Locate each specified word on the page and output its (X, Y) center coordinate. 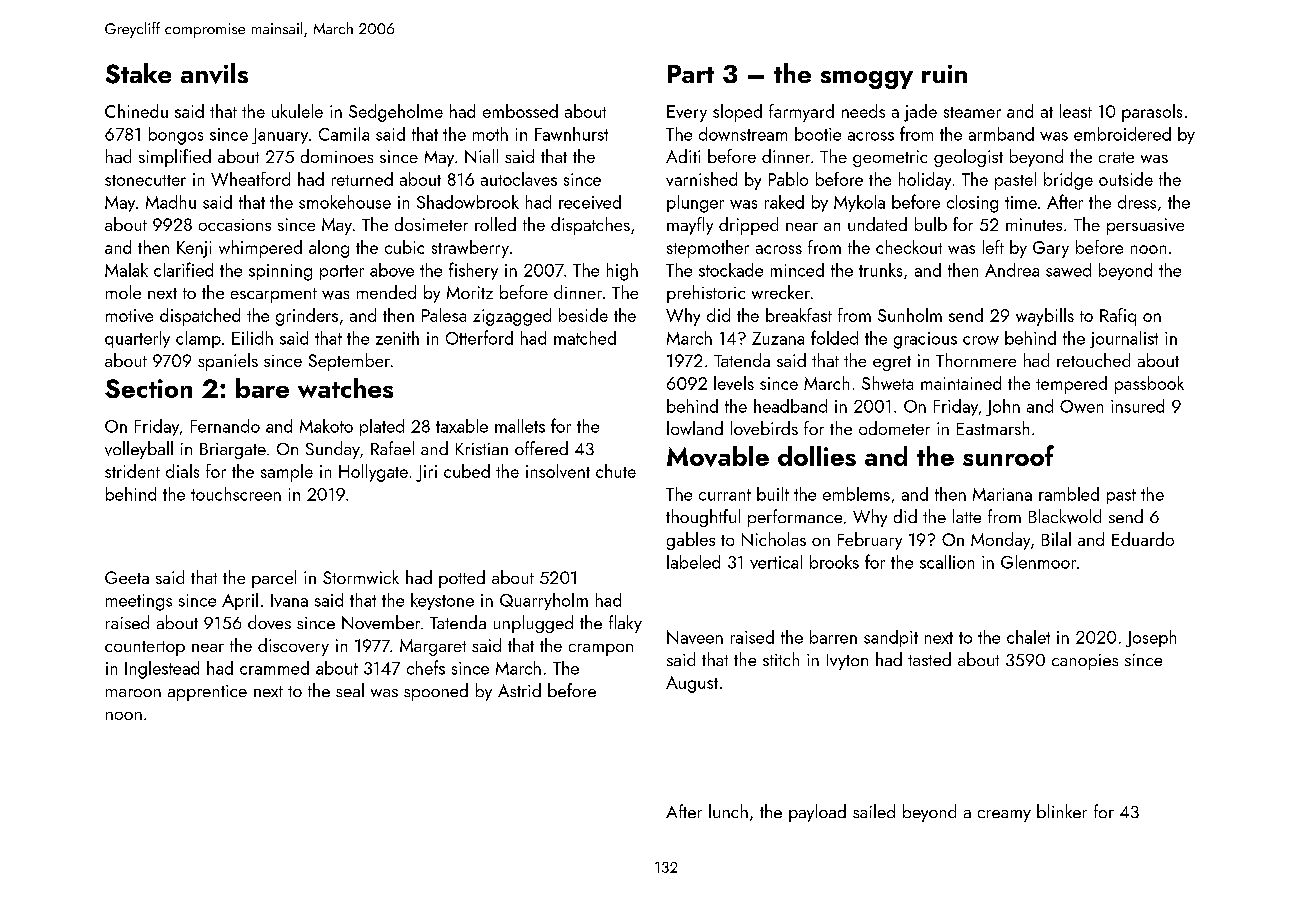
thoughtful (703, 518)
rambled (1069, 494)
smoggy (867, 80)
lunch (728, 811)
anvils (214, 73)
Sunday (333, 450)
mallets (520, 426)
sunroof (1008, 455)
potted (462, 579)
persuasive (1145, 226)
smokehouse (345, 202)
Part (691, 74)
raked (784, 202)
